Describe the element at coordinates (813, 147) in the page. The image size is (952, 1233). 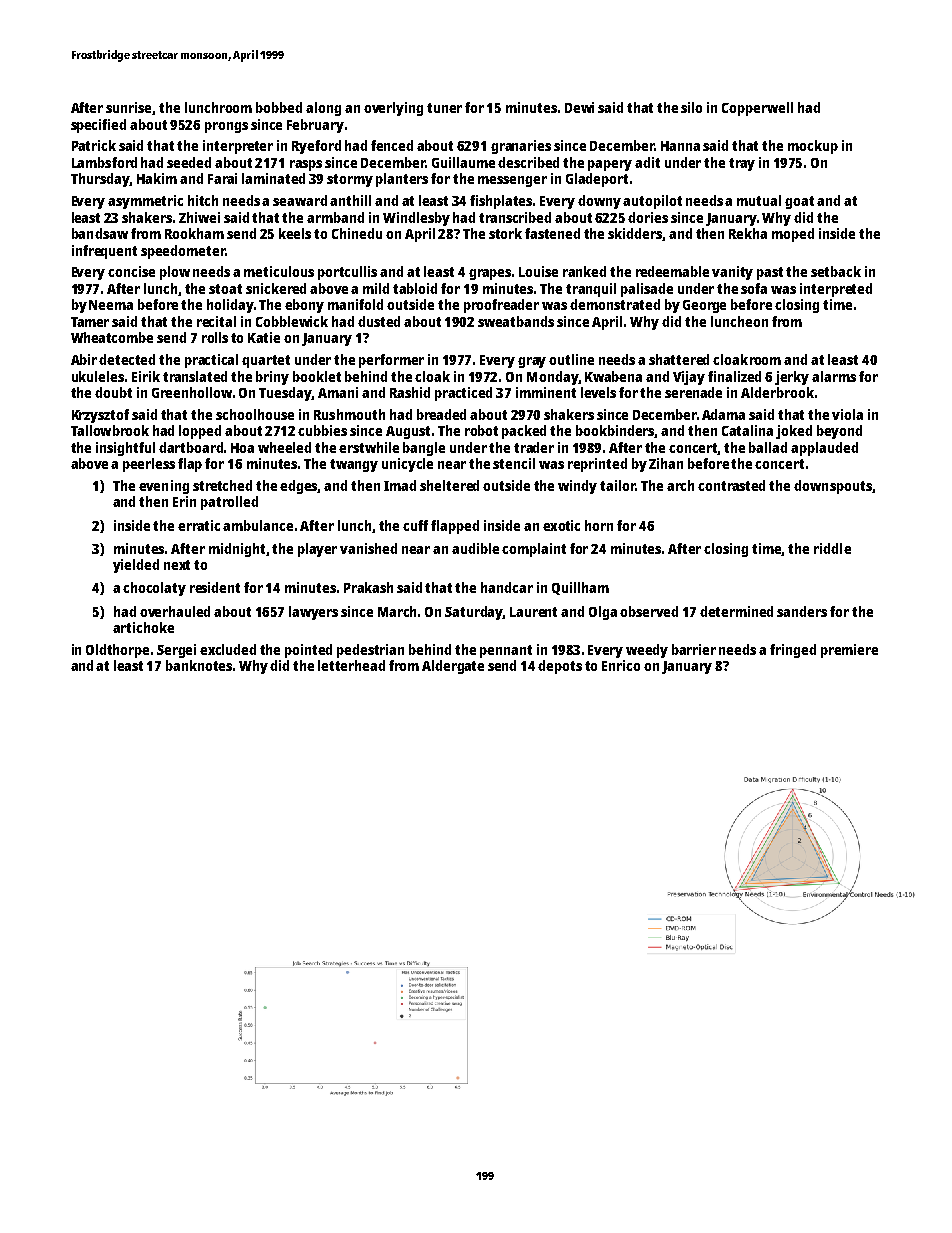
I see `mockup` at that location.
